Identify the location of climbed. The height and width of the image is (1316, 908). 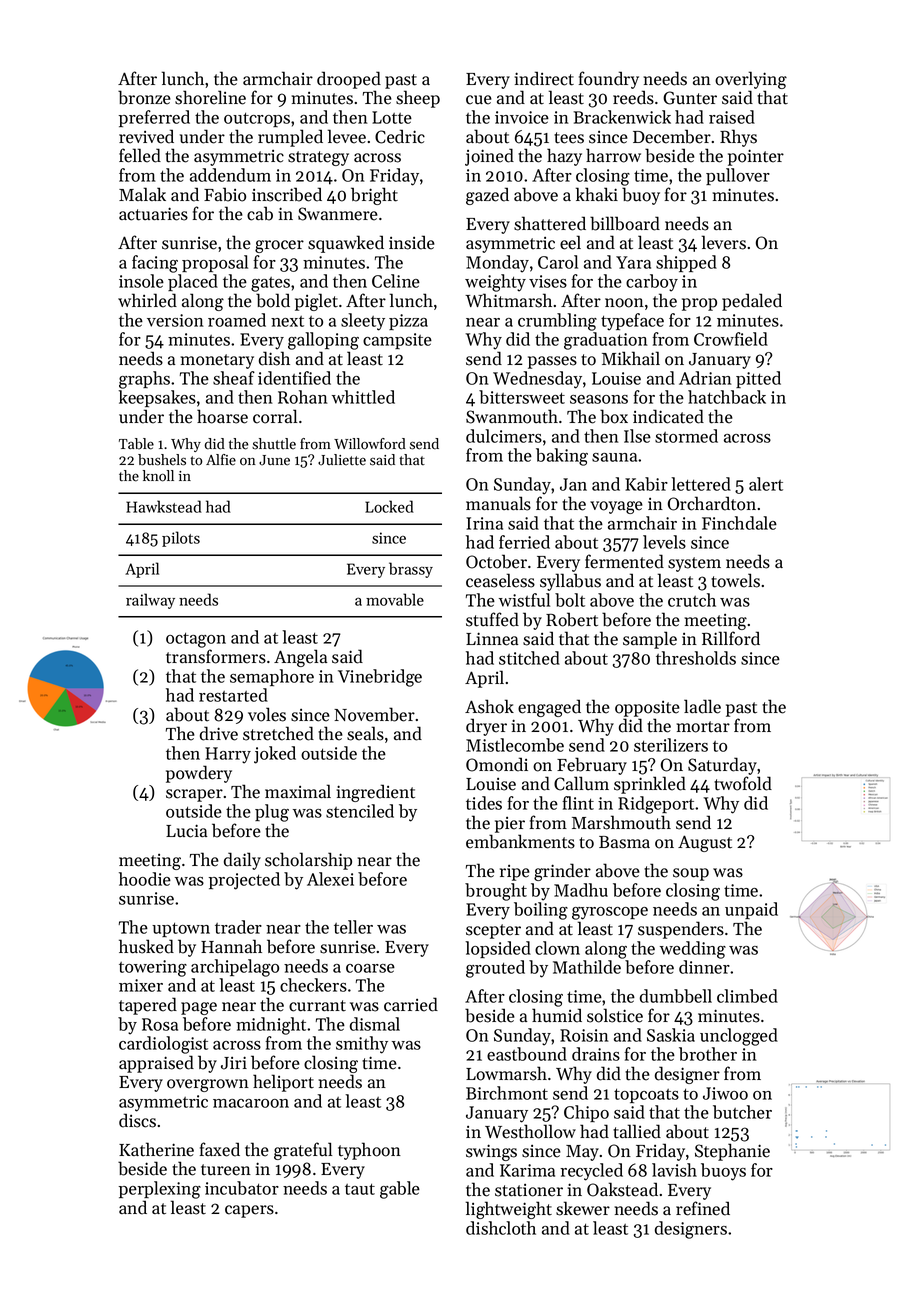
(747, 996).
